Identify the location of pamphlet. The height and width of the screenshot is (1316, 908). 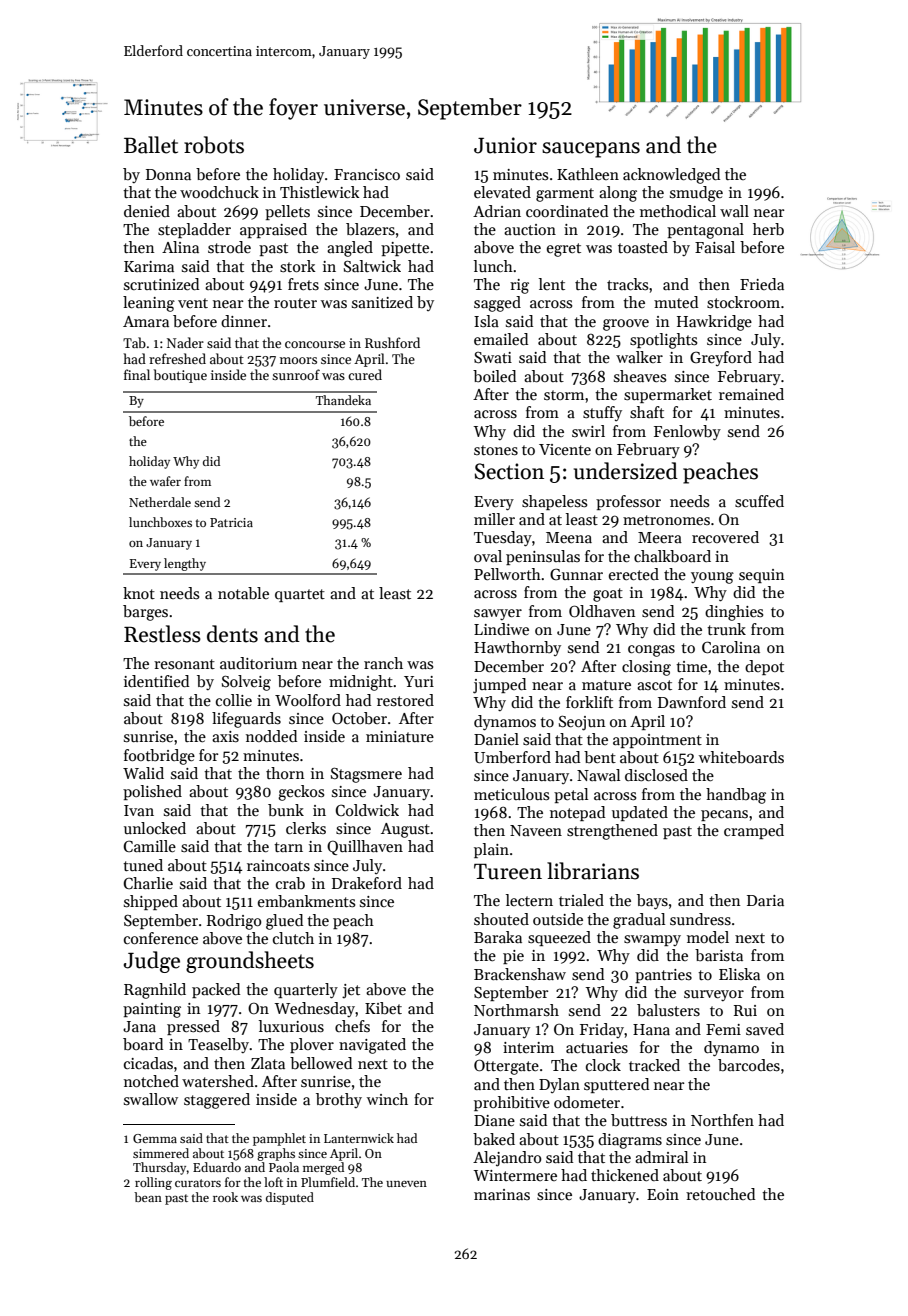
(279, 1139).
